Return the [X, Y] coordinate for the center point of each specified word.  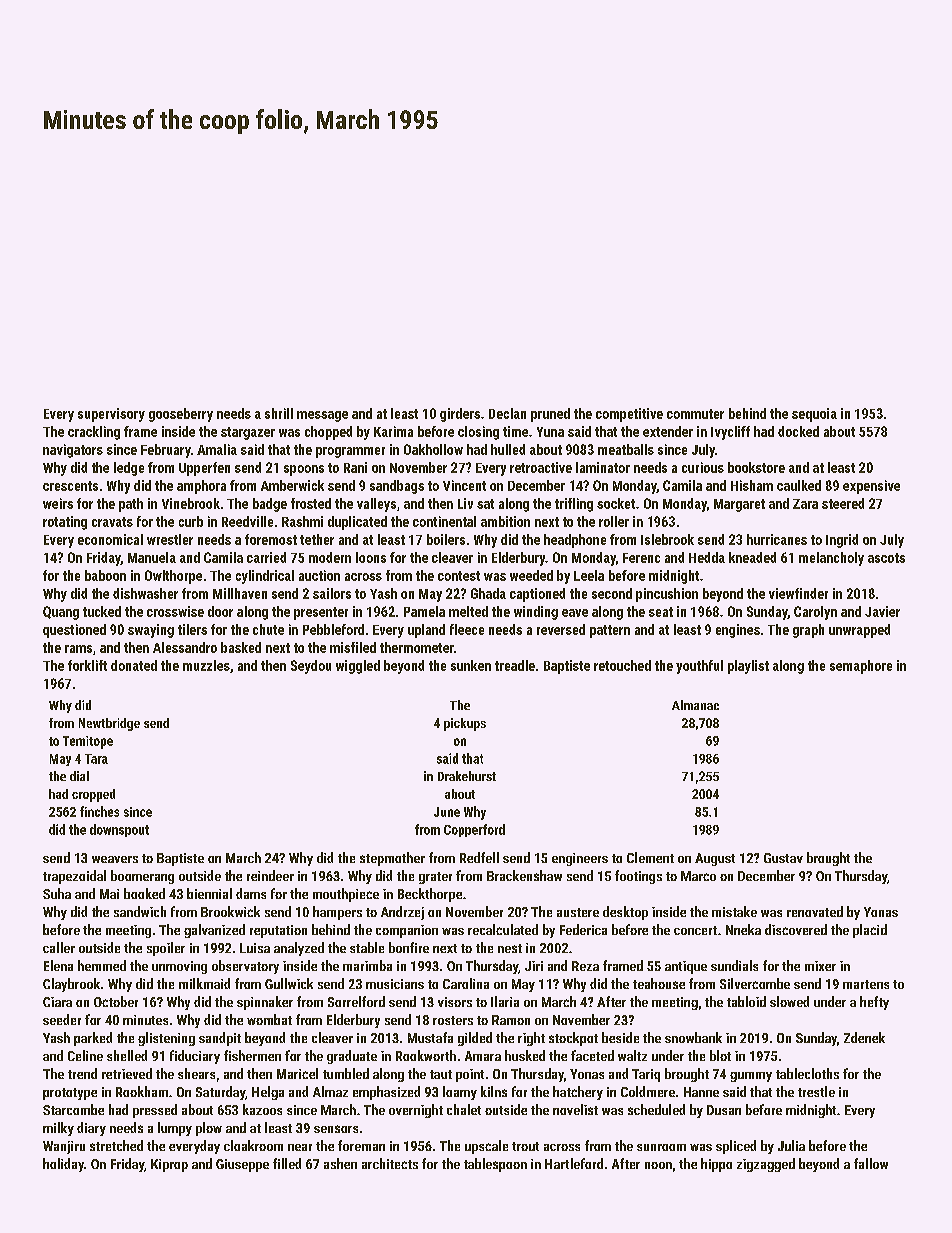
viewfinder [798, 593]
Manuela [152, 557]
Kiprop [169, 1165]
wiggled [358, 667]
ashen [340, 1163]
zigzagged [766, 1165]
